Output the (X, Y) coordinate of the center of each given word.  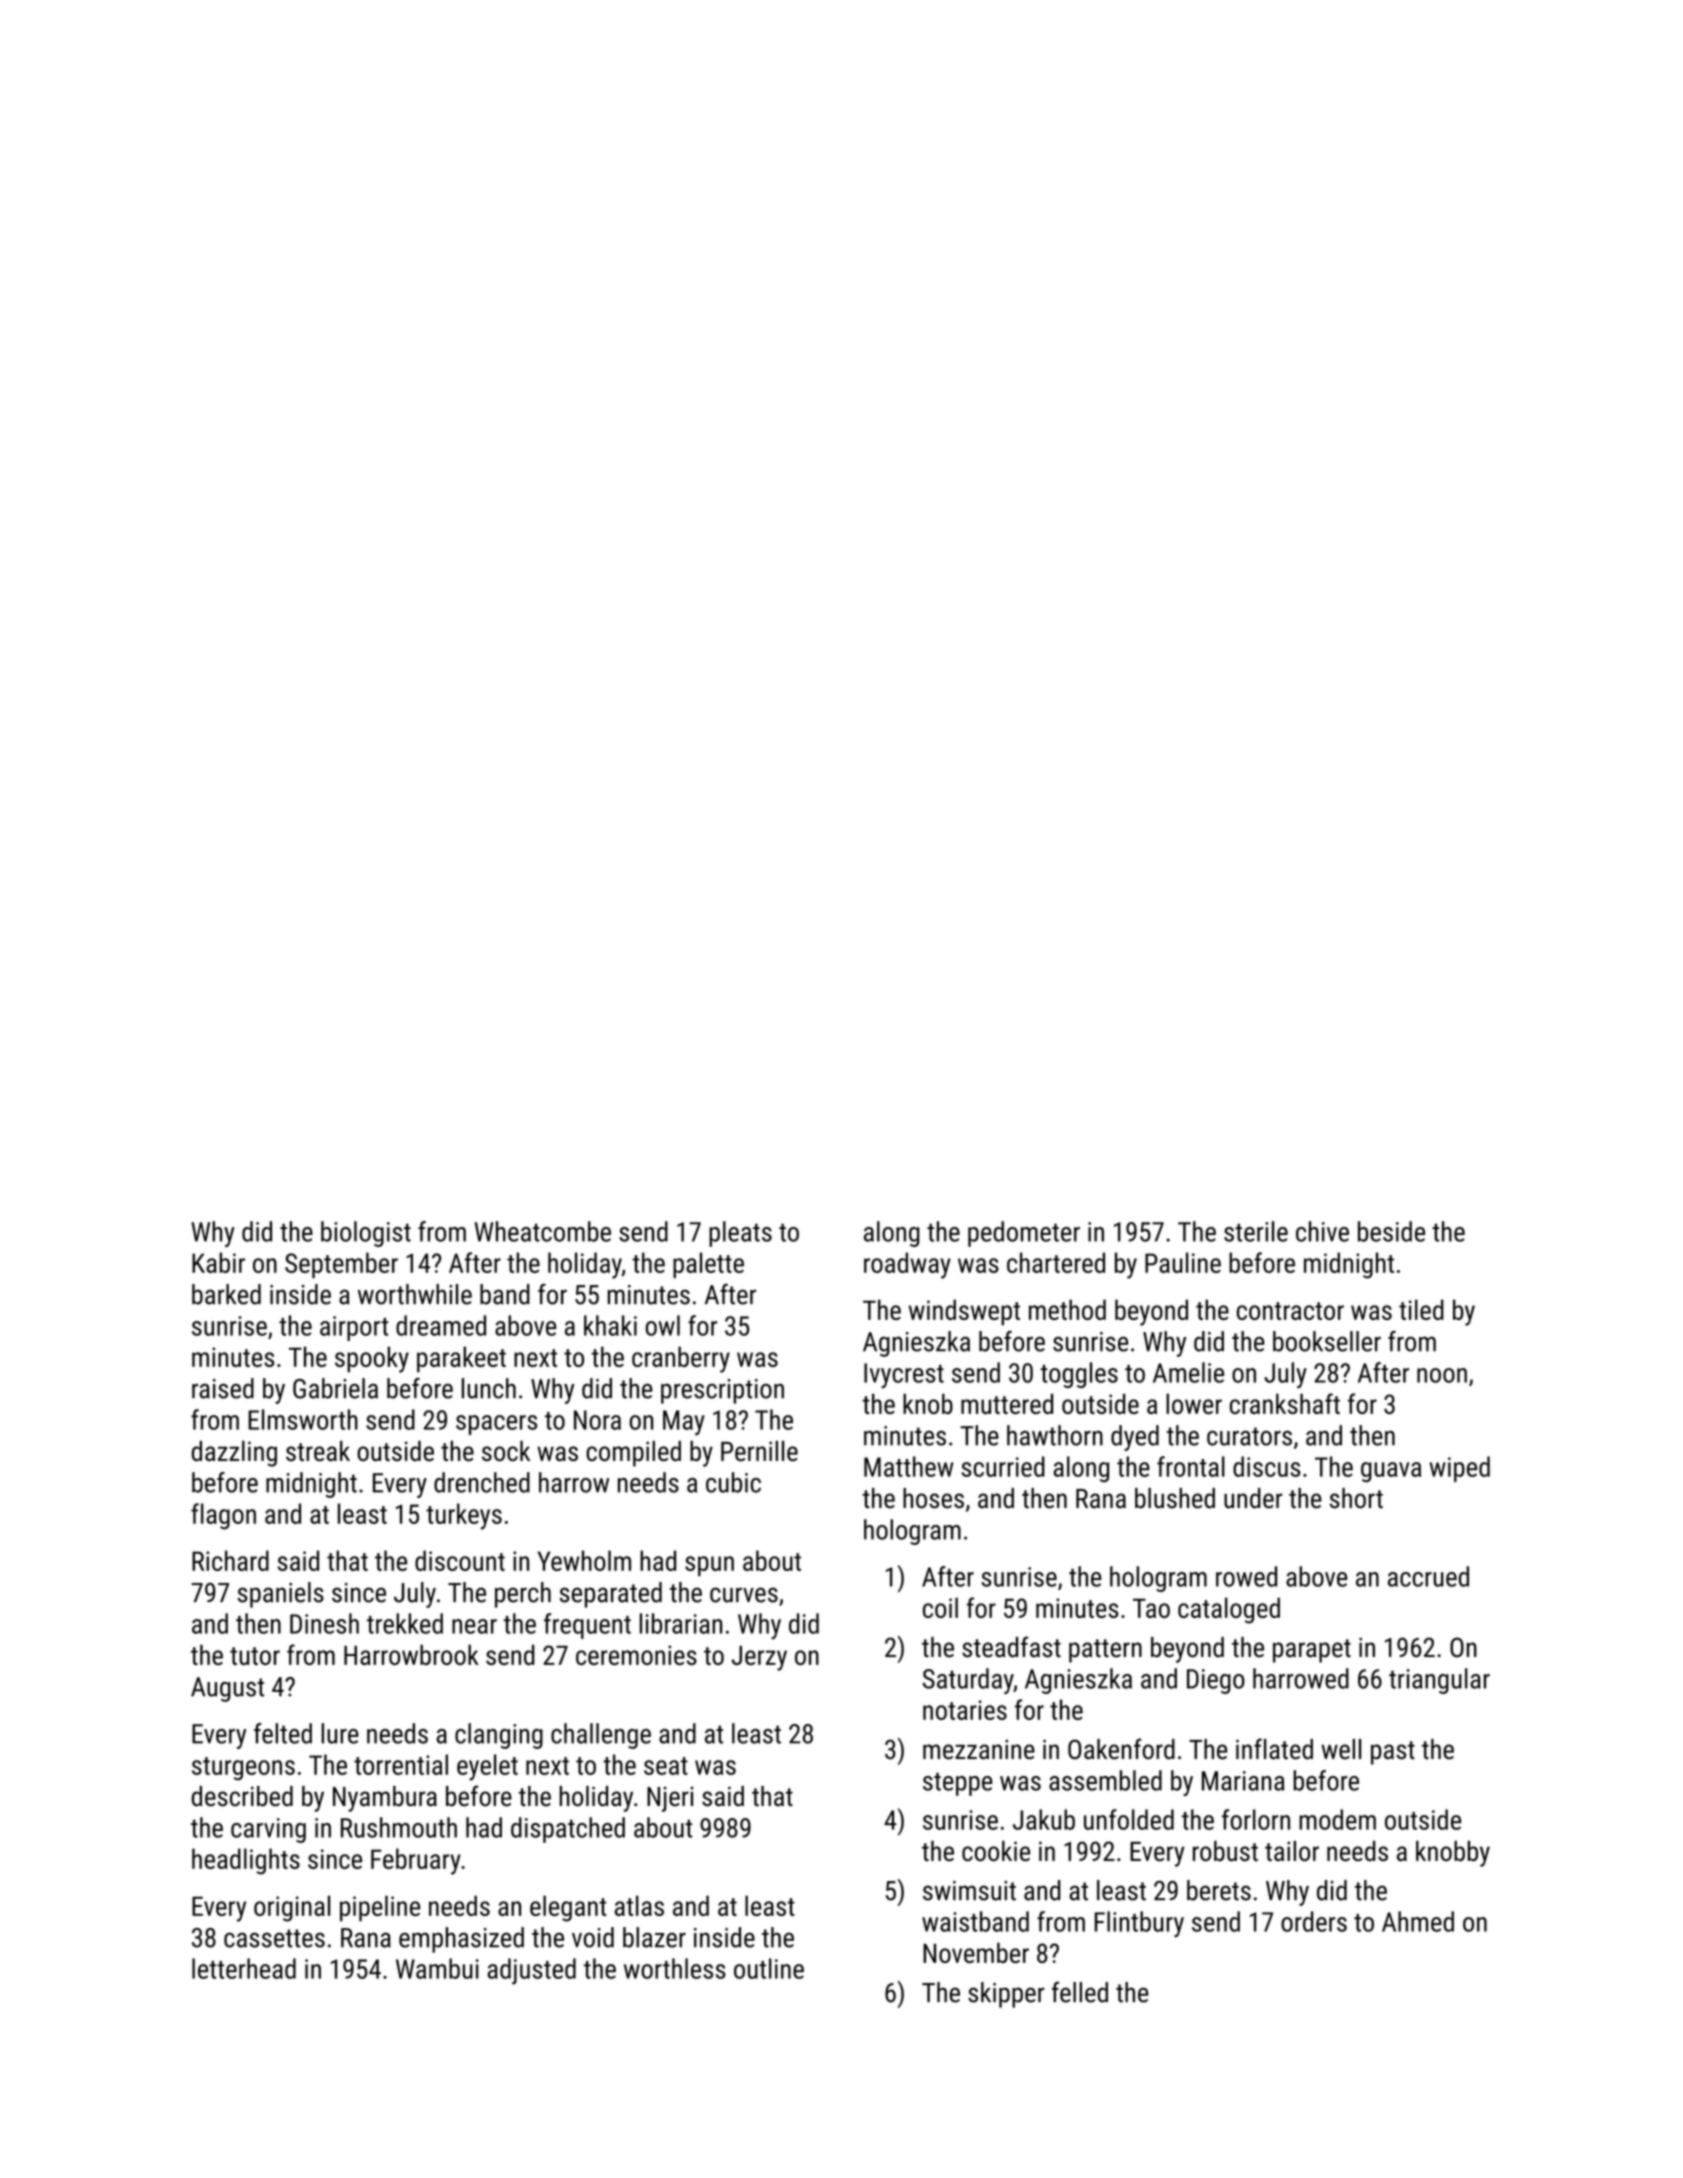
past (1393, 1753)
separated (610, 1595)
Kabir (218, 1262)
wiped (1459, 1469)
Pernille (759, 1451)
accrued (1428, 1576)
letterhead (244, 1968)
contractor (1290, 1311)
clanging (499, 1736)
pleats (740, 1234)
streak (318, 1451)
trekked (405, 1623)
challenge (601, 1736)
